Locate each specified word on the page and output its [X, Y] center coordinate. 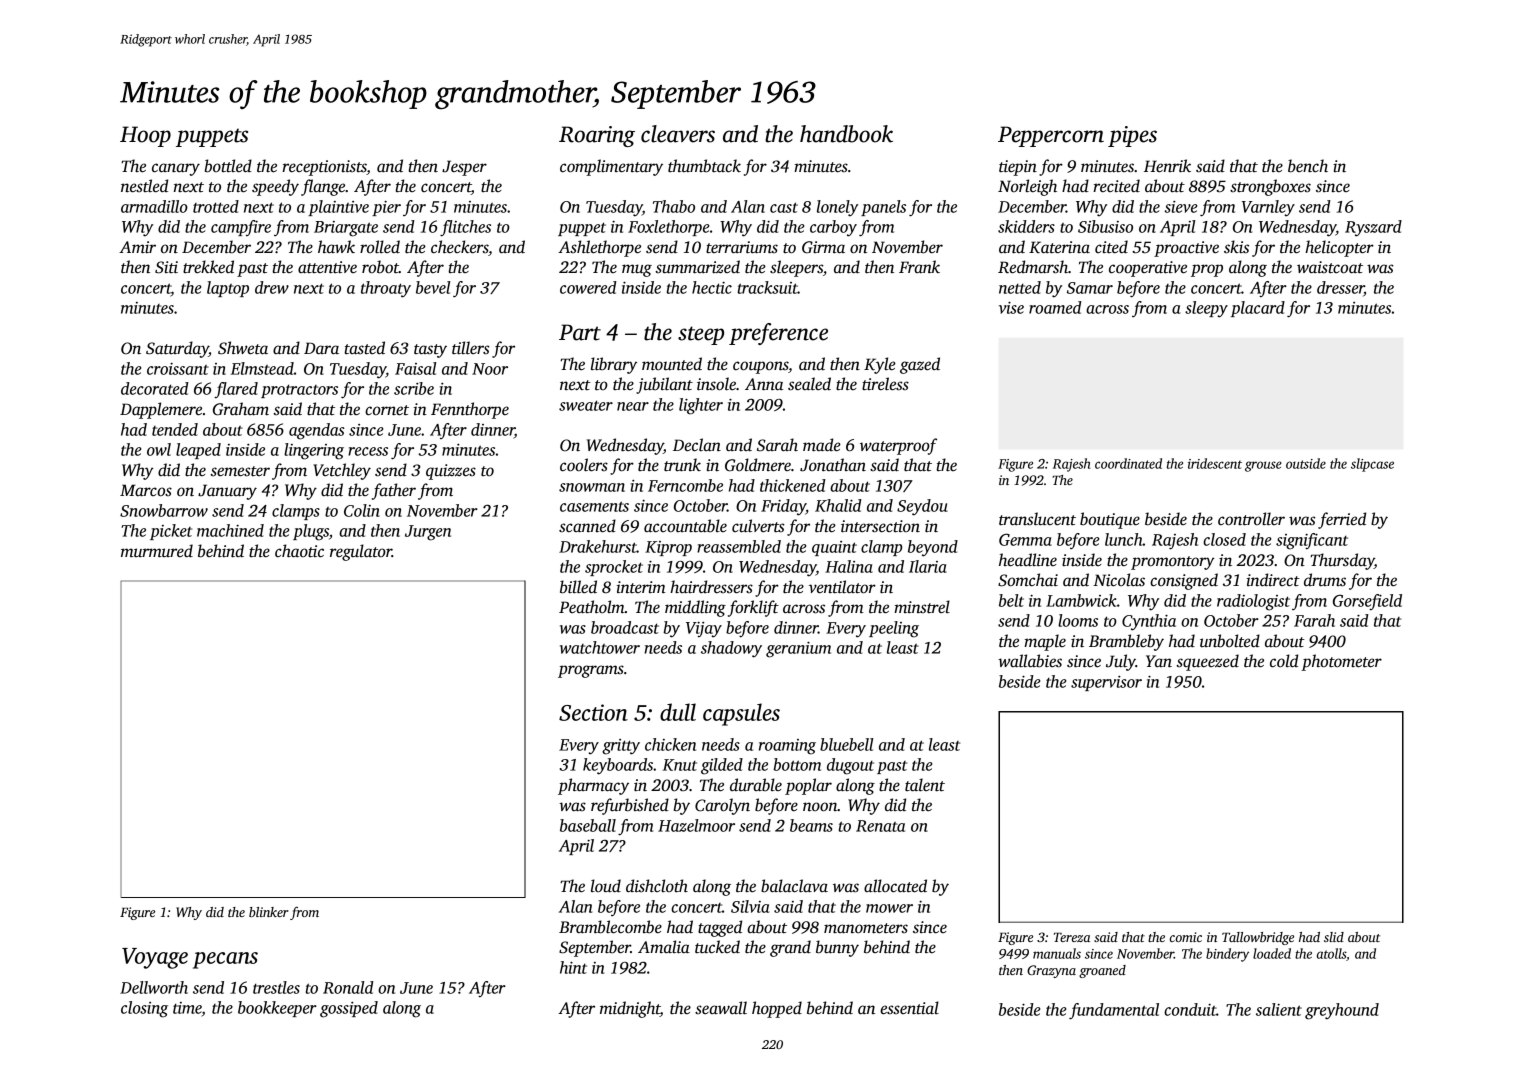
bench [1308, 166]
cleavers [678, 134]
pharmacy [593, 786]
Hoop [145, 136]
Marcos [146, 490]
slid [1334, 937]
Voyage [155, 958]
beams [811, 825]
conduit [1190, 1009]
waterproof [898, 446]
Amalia [664, 947]
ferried [1342, 520]
